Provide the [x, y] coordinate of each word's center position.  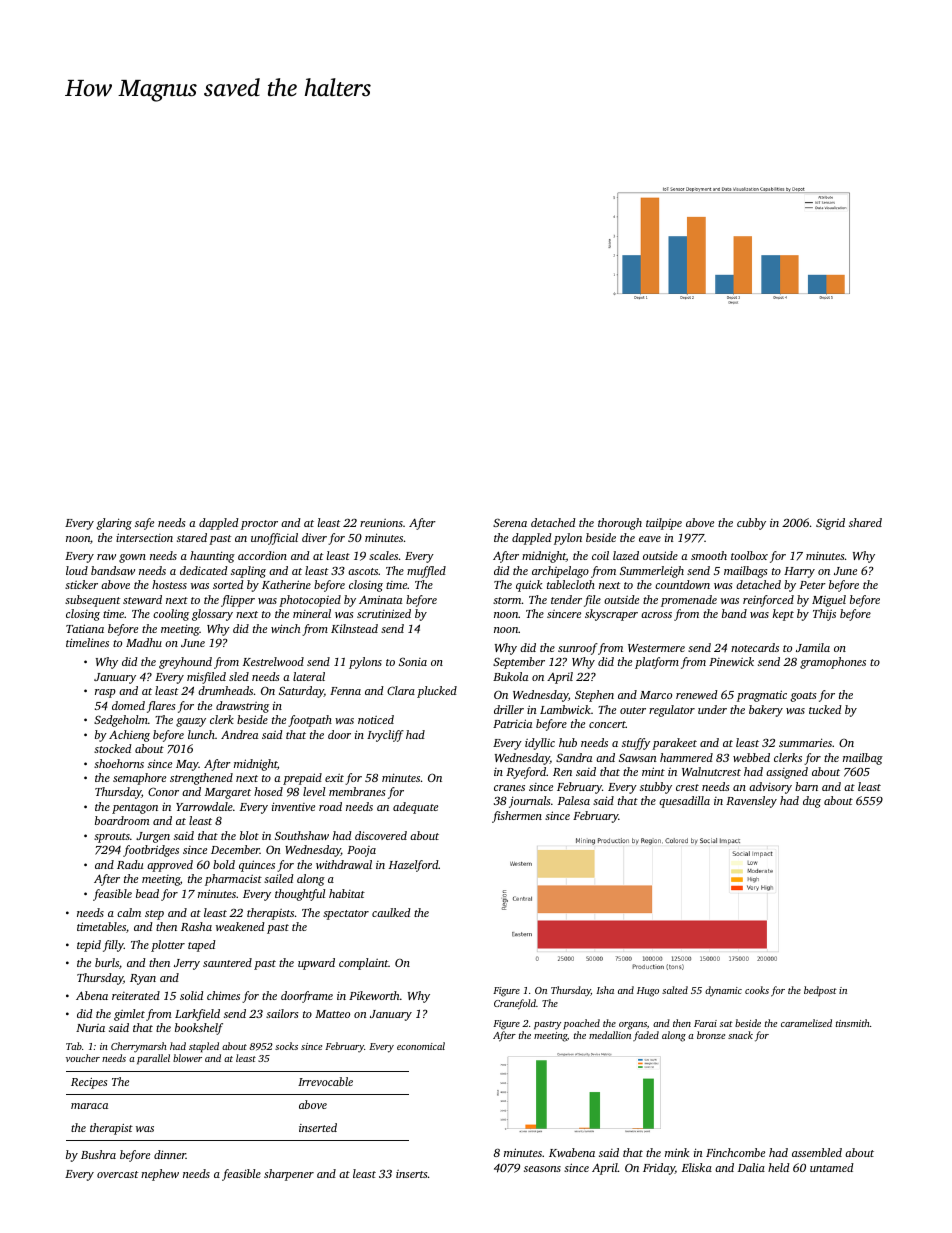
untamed [832, 1167]
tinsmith [853, 1023]
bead [147, 893]
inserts [412, 1174]
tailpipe [664, 524]
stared [192, 537]
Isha [605, 990]
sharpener [289, 1175]
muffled [426, 572]
